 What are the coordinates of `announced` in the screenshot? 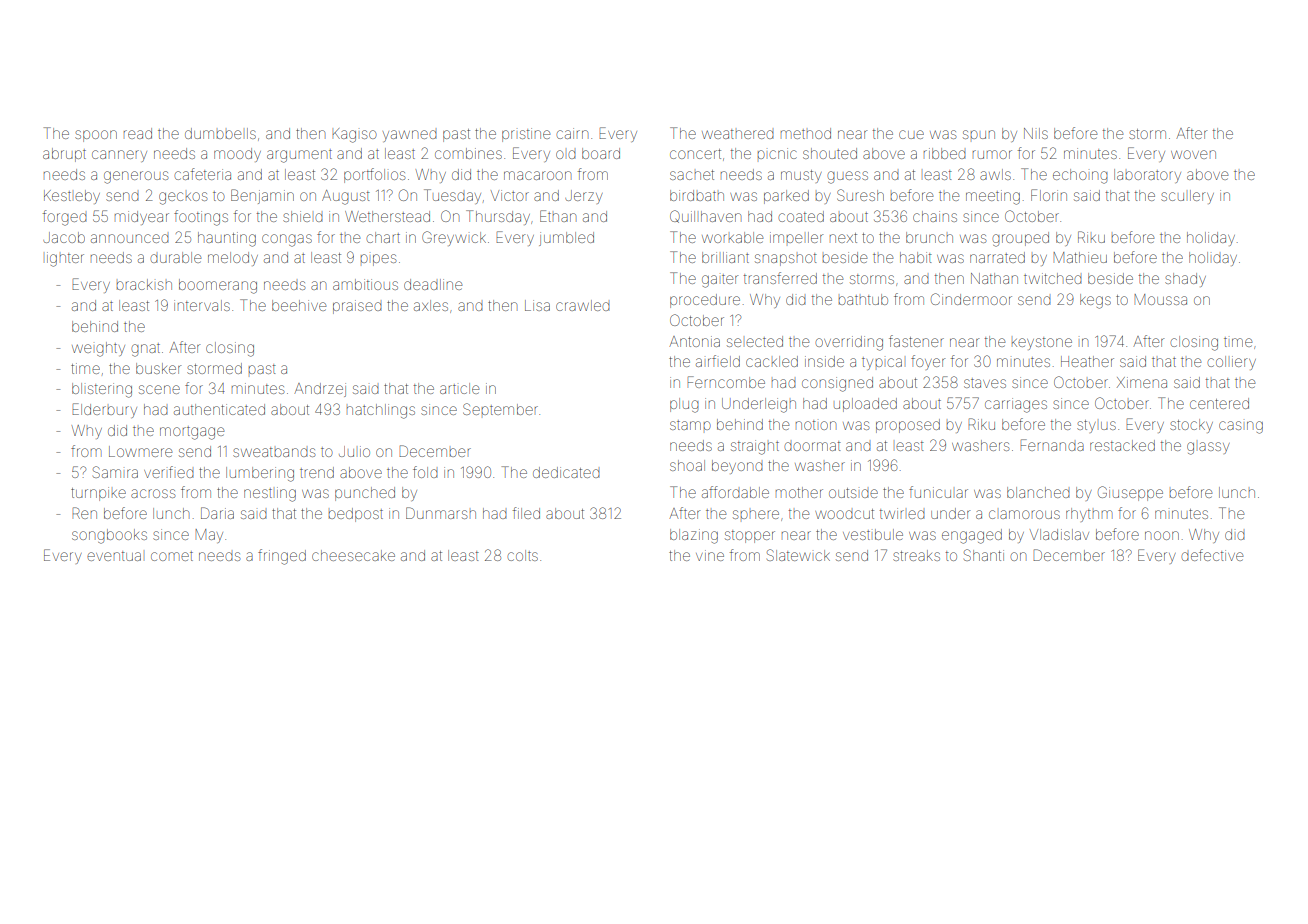 It's located at (130, 238).
